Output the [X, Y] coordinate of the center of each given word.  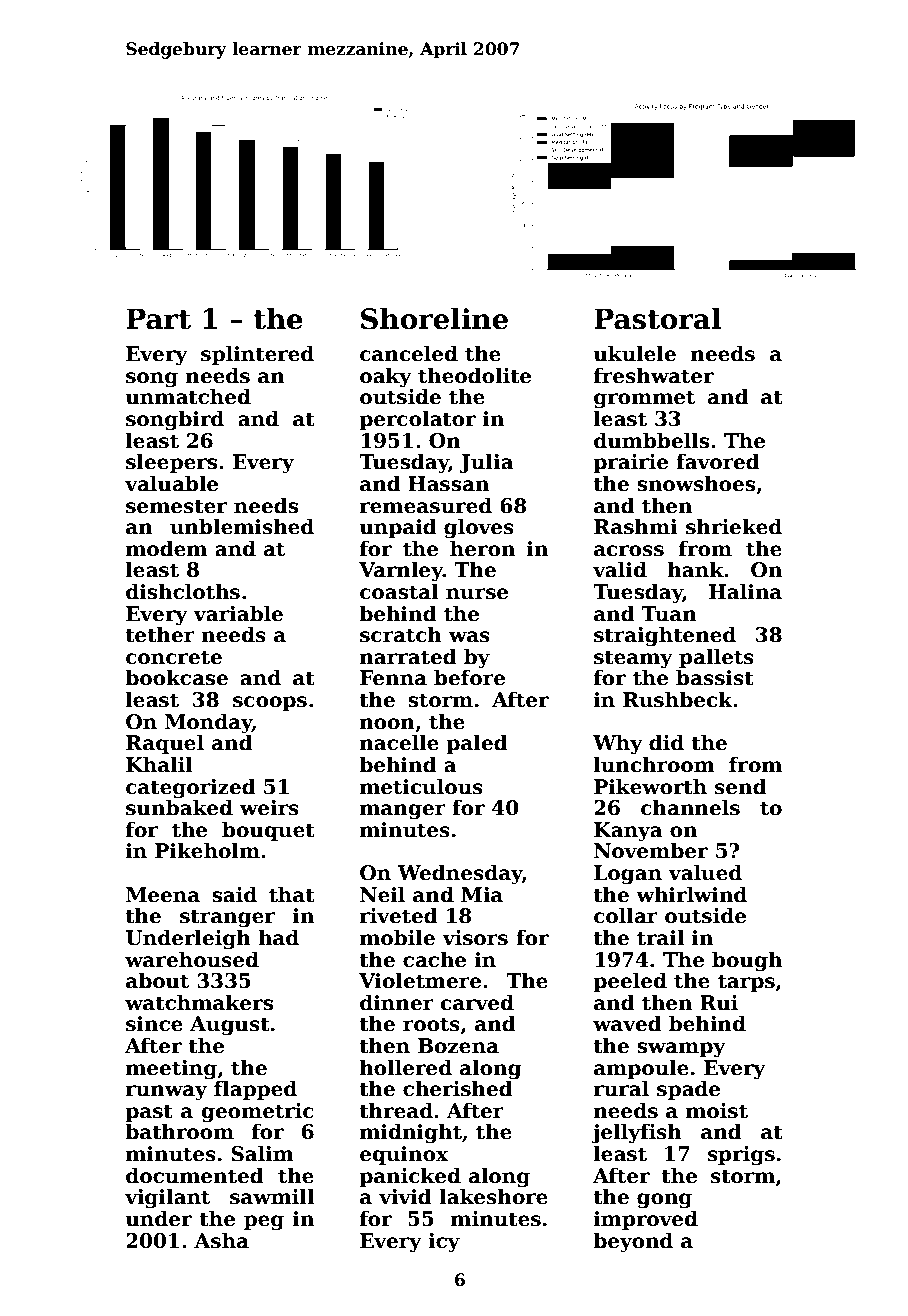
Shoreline [434, 318]
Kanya [628, 832]
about [157, 980]
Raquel [165, 744]
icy [444, 1243]
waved [627, 1023]
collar [626, 915]
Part [158, 319]
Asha [221, 1240]
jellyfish [637, 1133]
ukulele [634, 353]
